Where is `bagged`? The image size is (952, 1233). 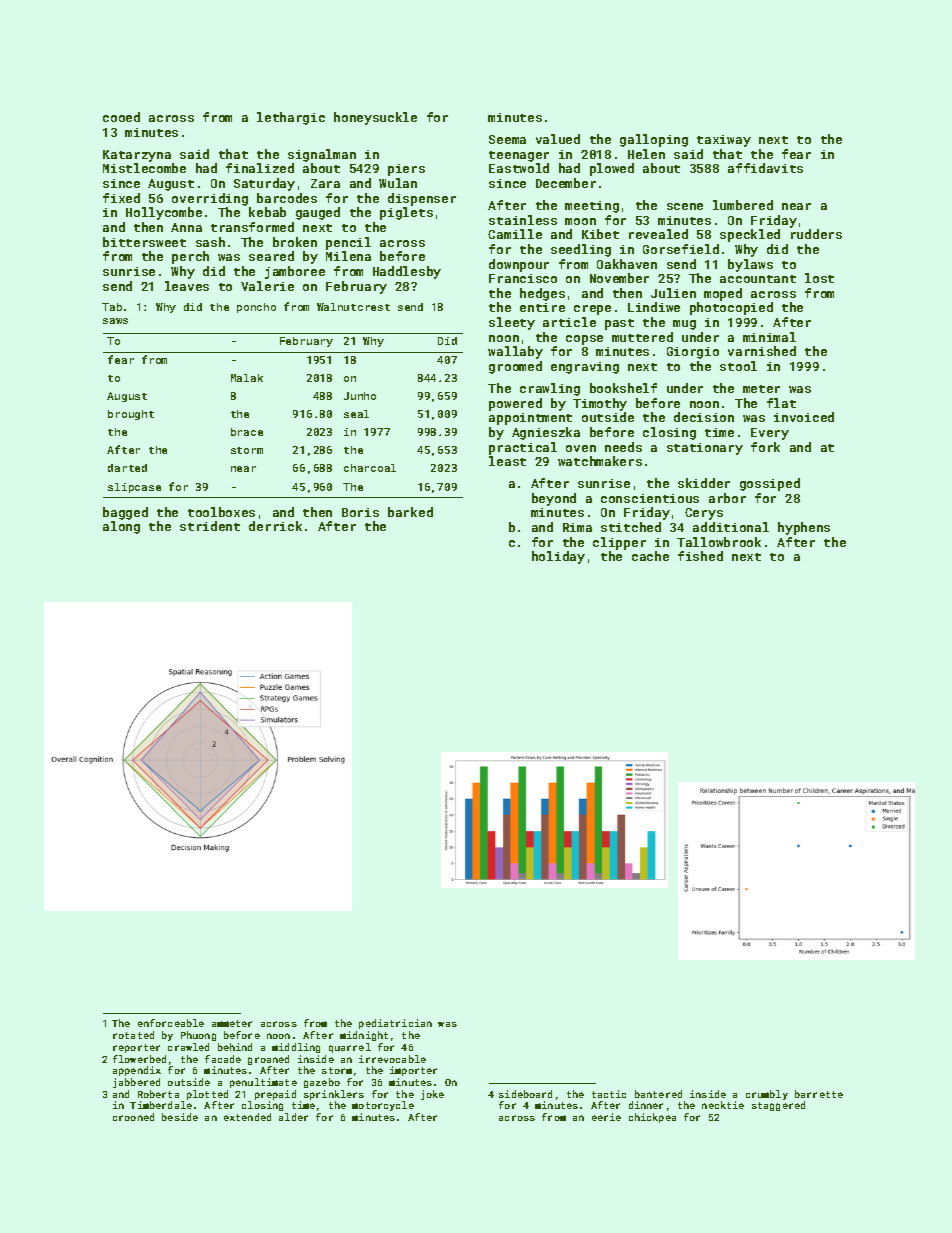 bagged is located at coordinates (125, 513).
